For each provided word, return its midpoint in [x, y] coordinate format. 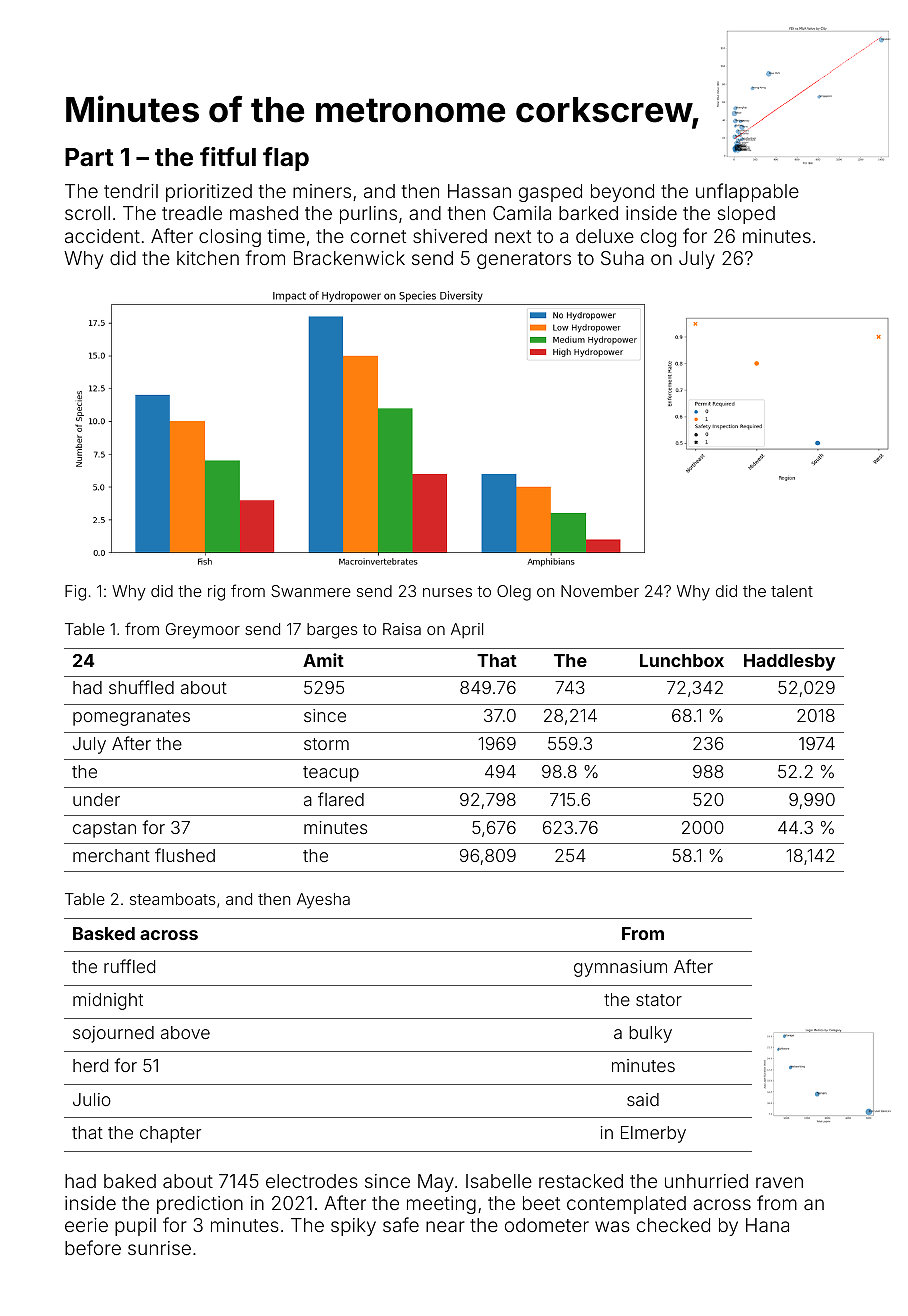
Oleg [514, 593]
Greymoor [203, 631]
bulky [650, 1034]
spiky [353, 1227]
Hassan [479, 191]
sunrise [159, 1248]
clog [658, 238]
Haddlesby [789, 662]
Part [89, 157]
